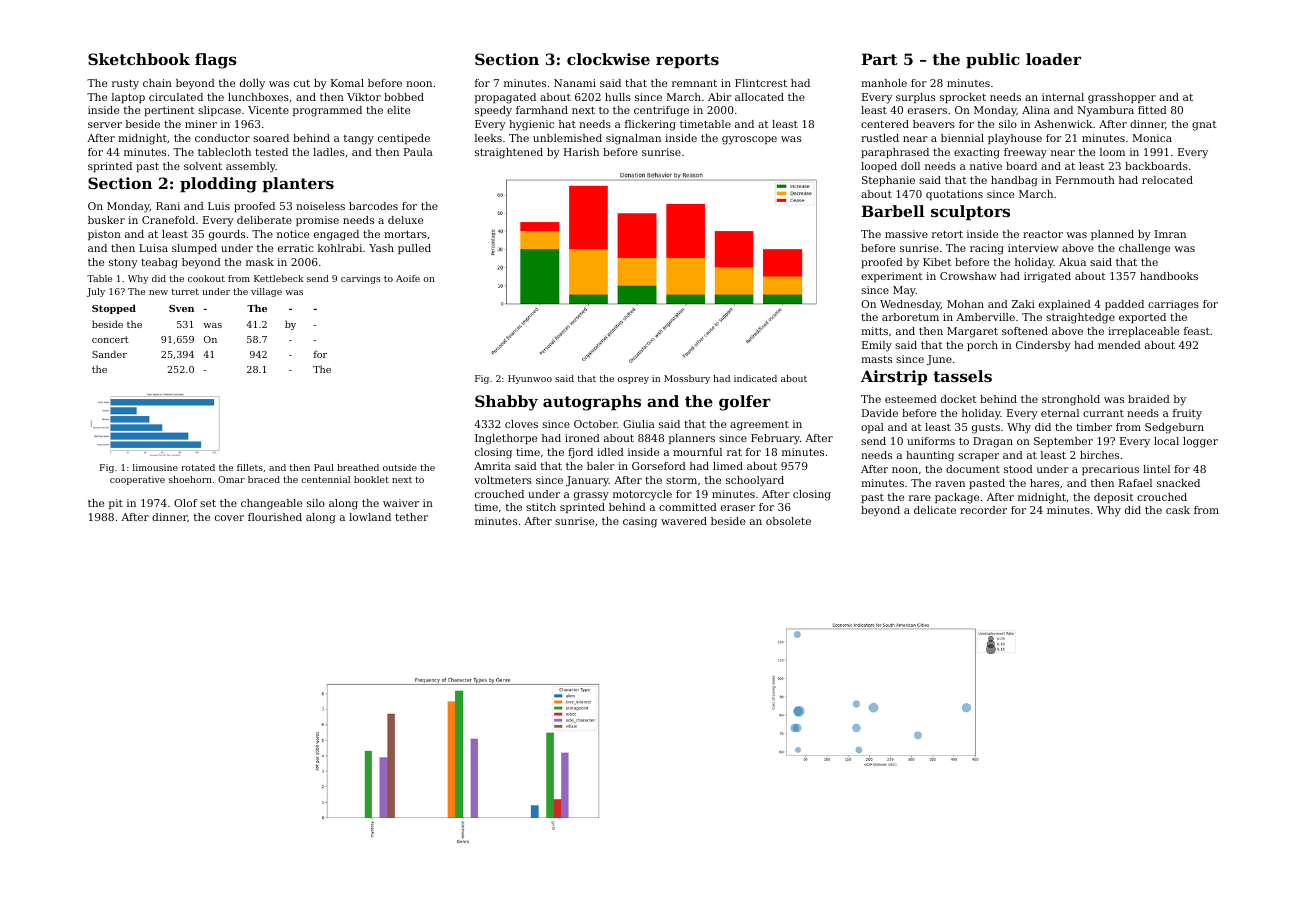 This document has width=1308, height=924. What do you see at coordinates (109, 354) in the document?
I see `Sander` at bounding box center [109, 354].
